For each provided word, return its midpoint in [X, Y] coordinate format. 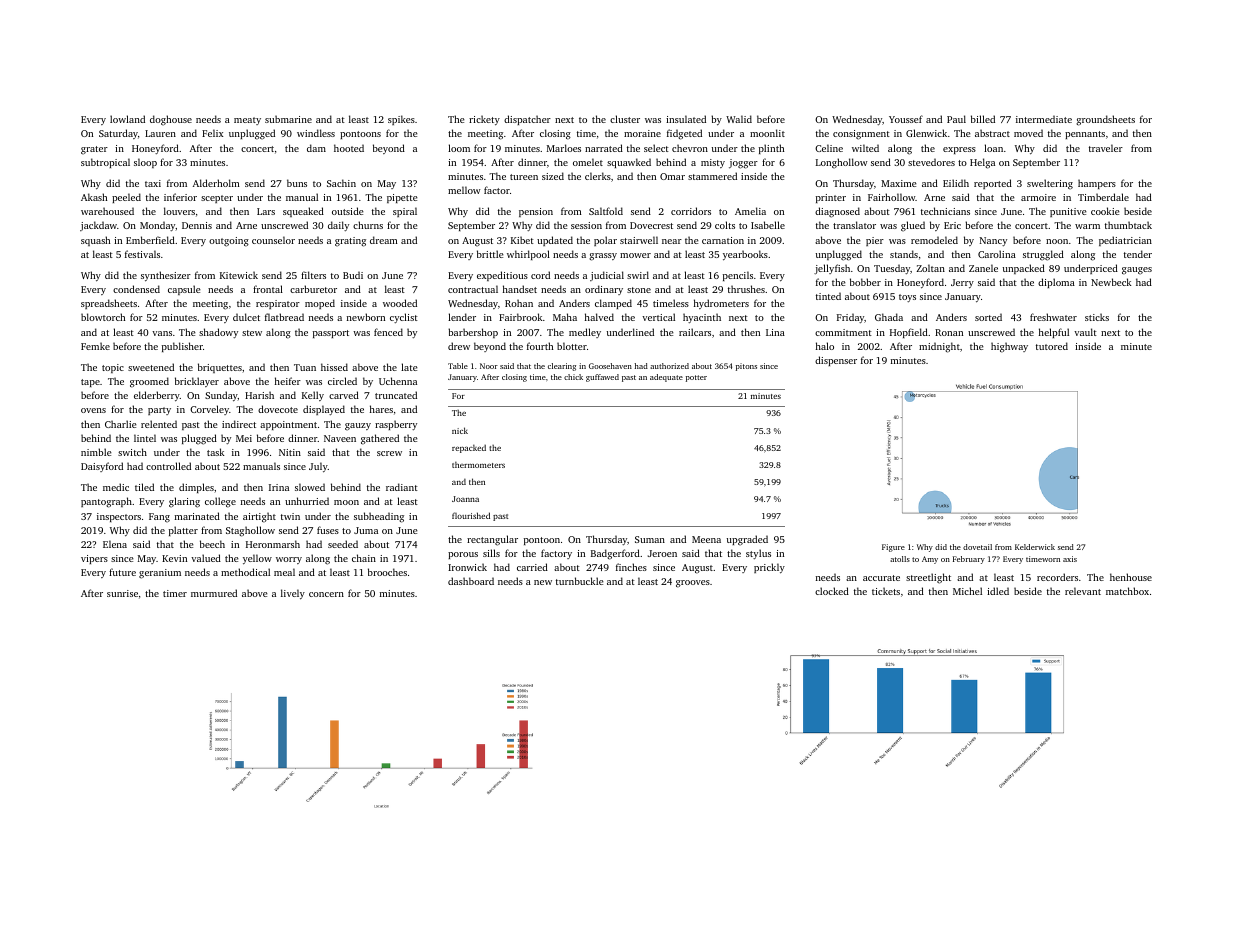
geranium [160, 574]
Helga [982, 163]
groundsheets [1105, 120]
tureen [524, 177]
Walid [739, 119]
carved [344, 395]
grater [94, 150]
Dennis [197, 225]
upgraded [747, 540]
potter [696, 378]
